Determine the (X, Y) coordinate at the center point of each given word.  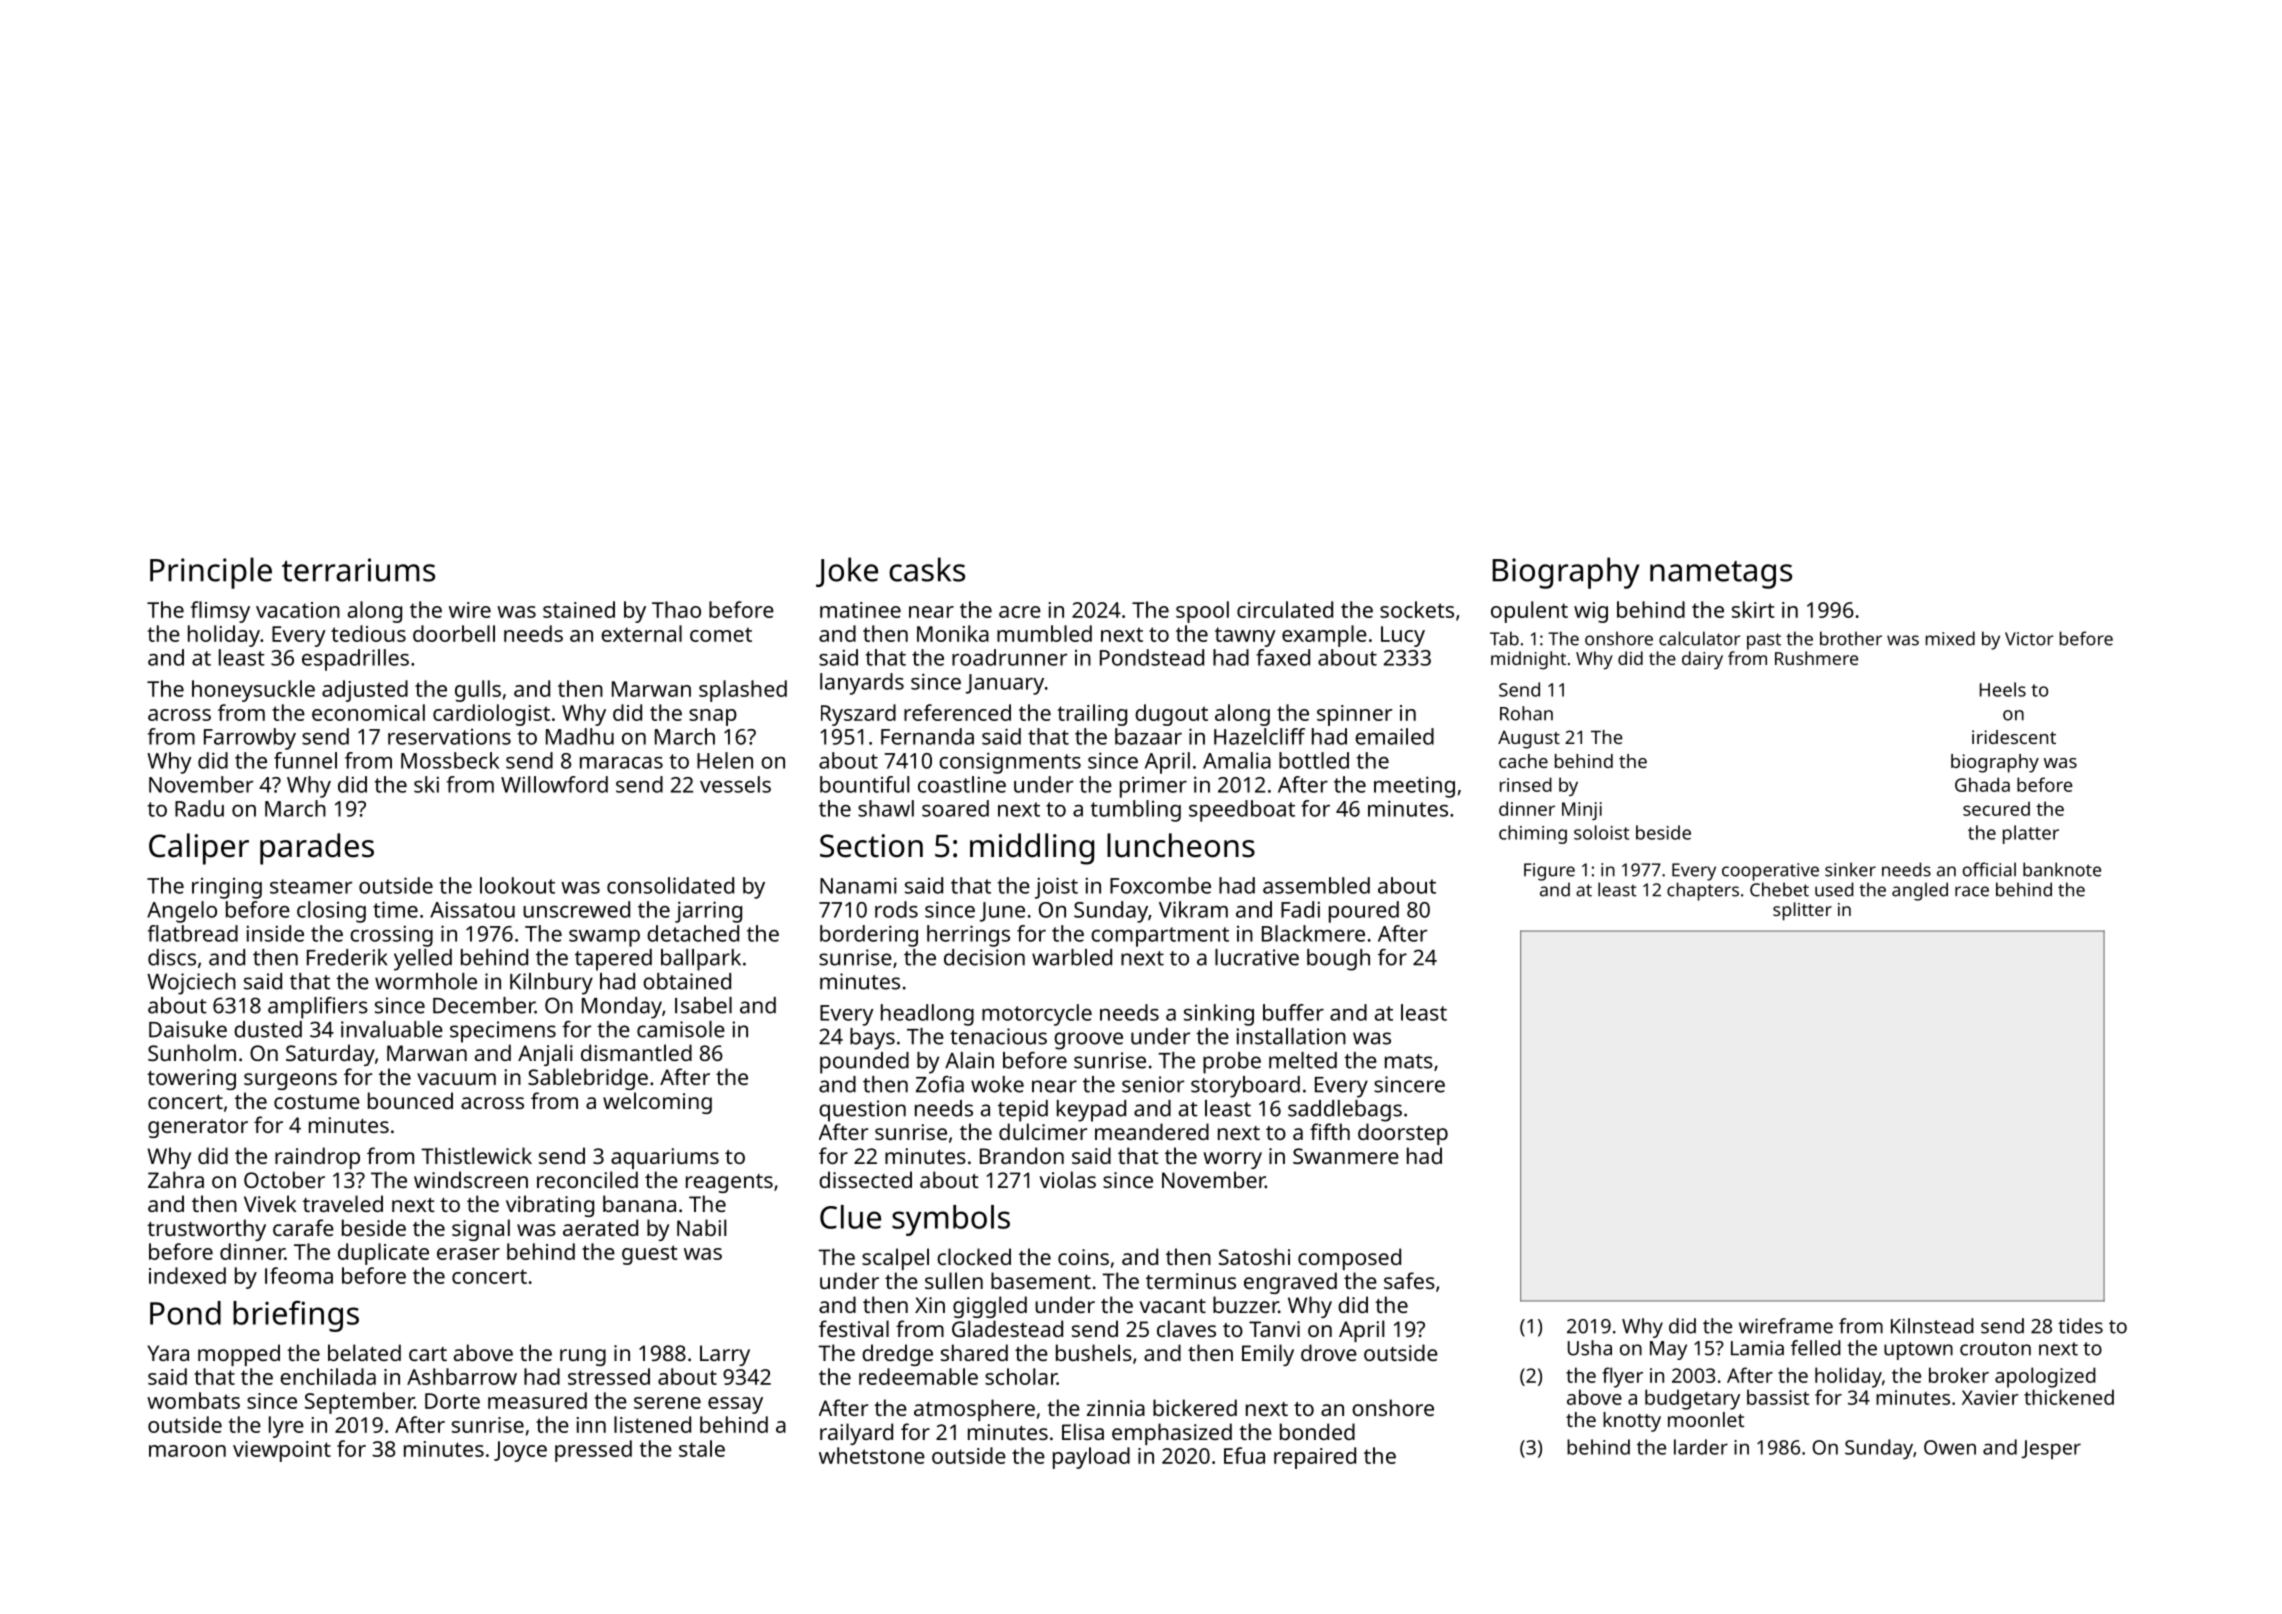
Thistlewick (476, 1155)
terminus (1191, 1281)
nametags (1721, 575)
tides (2080, 1326)
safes (1409, 1280)
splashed (743, 691)
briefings (296, 1316)
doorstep (1403, 1134)
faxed (1283, 657)
